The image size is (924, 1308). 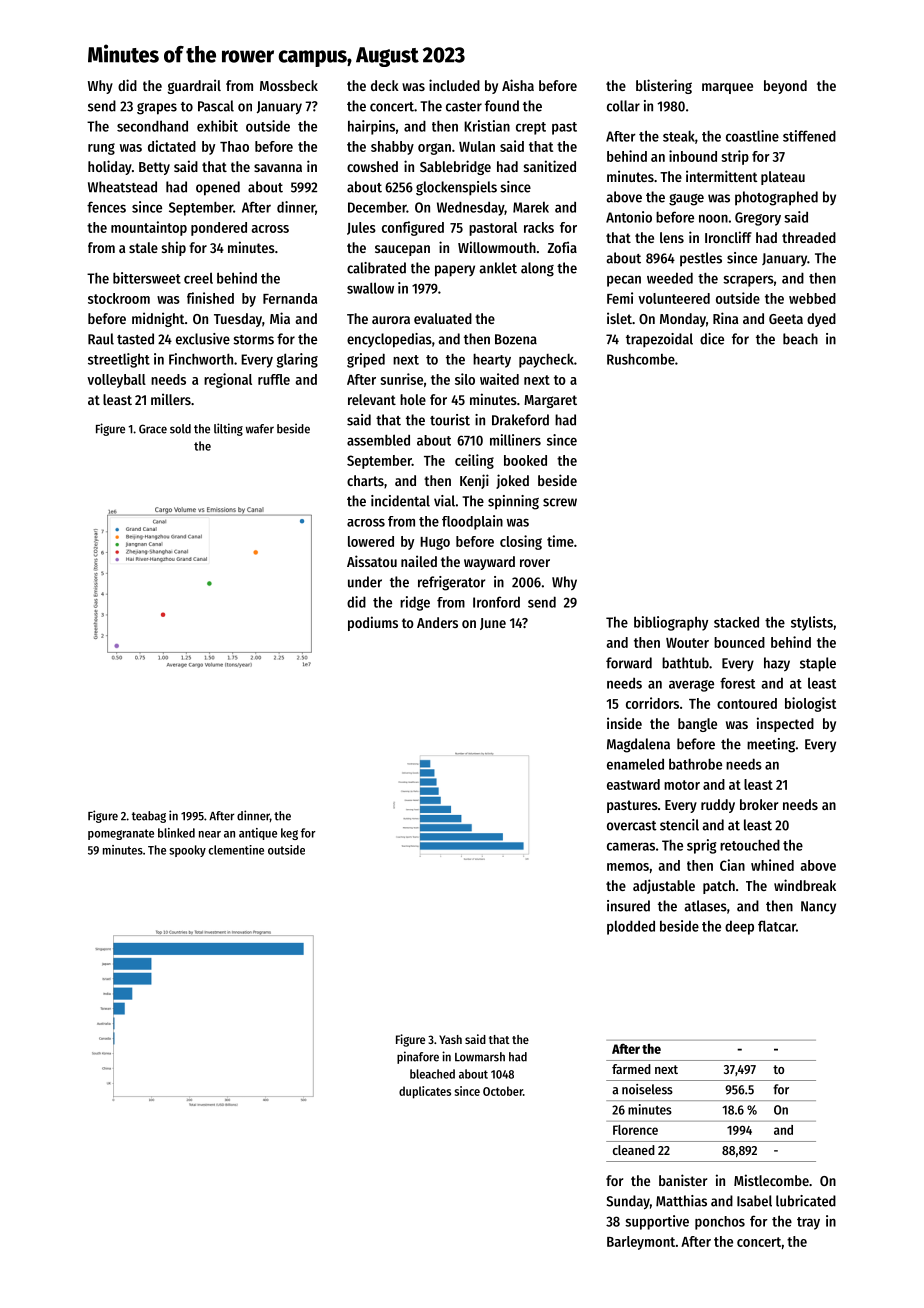 What do you see at coordinates (149, 817) in the page?
I see `teabag` at bounding box center [149, 817].
